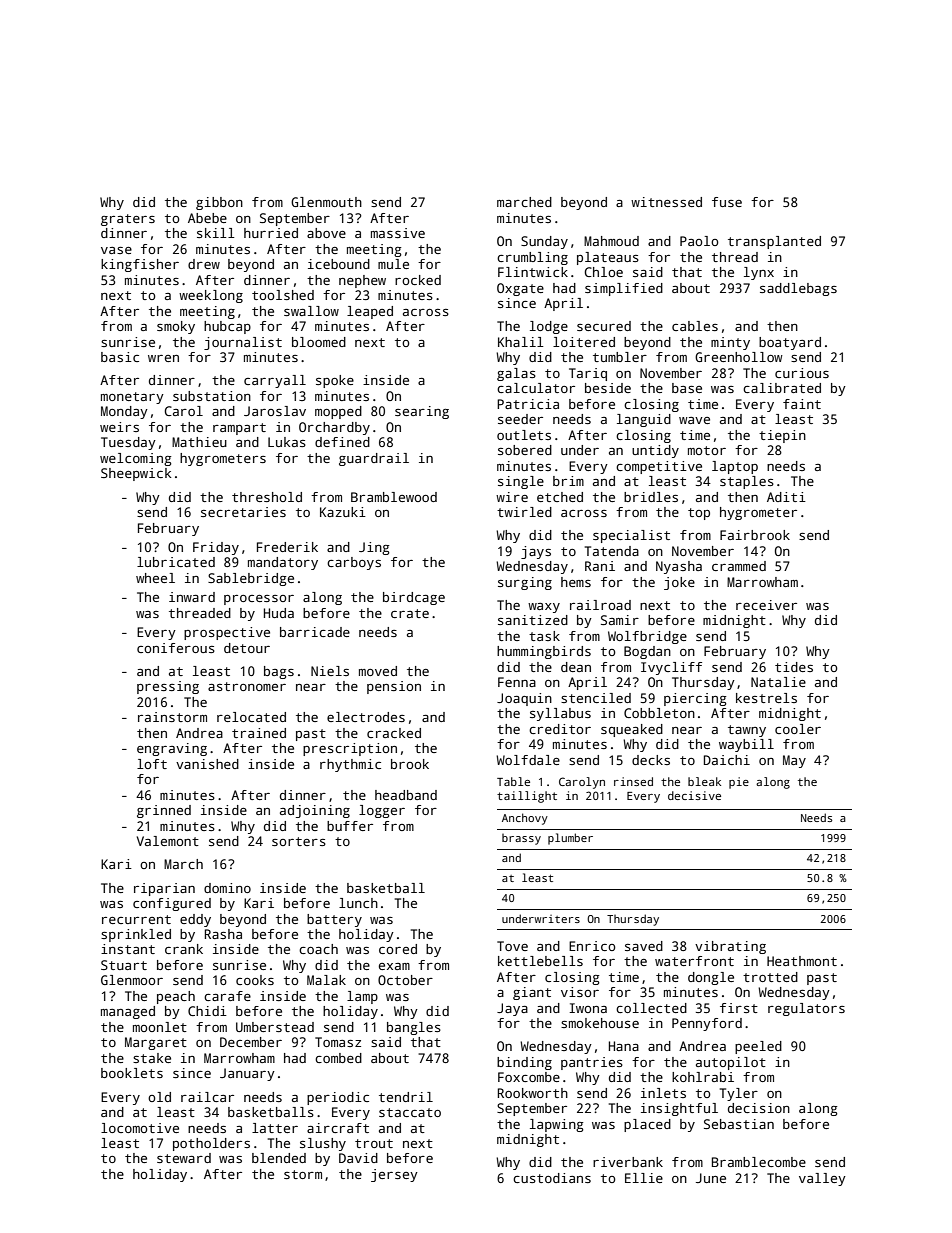  Describe the element at coordinates (176, 327) in the document. I see `smoky` at that location.
